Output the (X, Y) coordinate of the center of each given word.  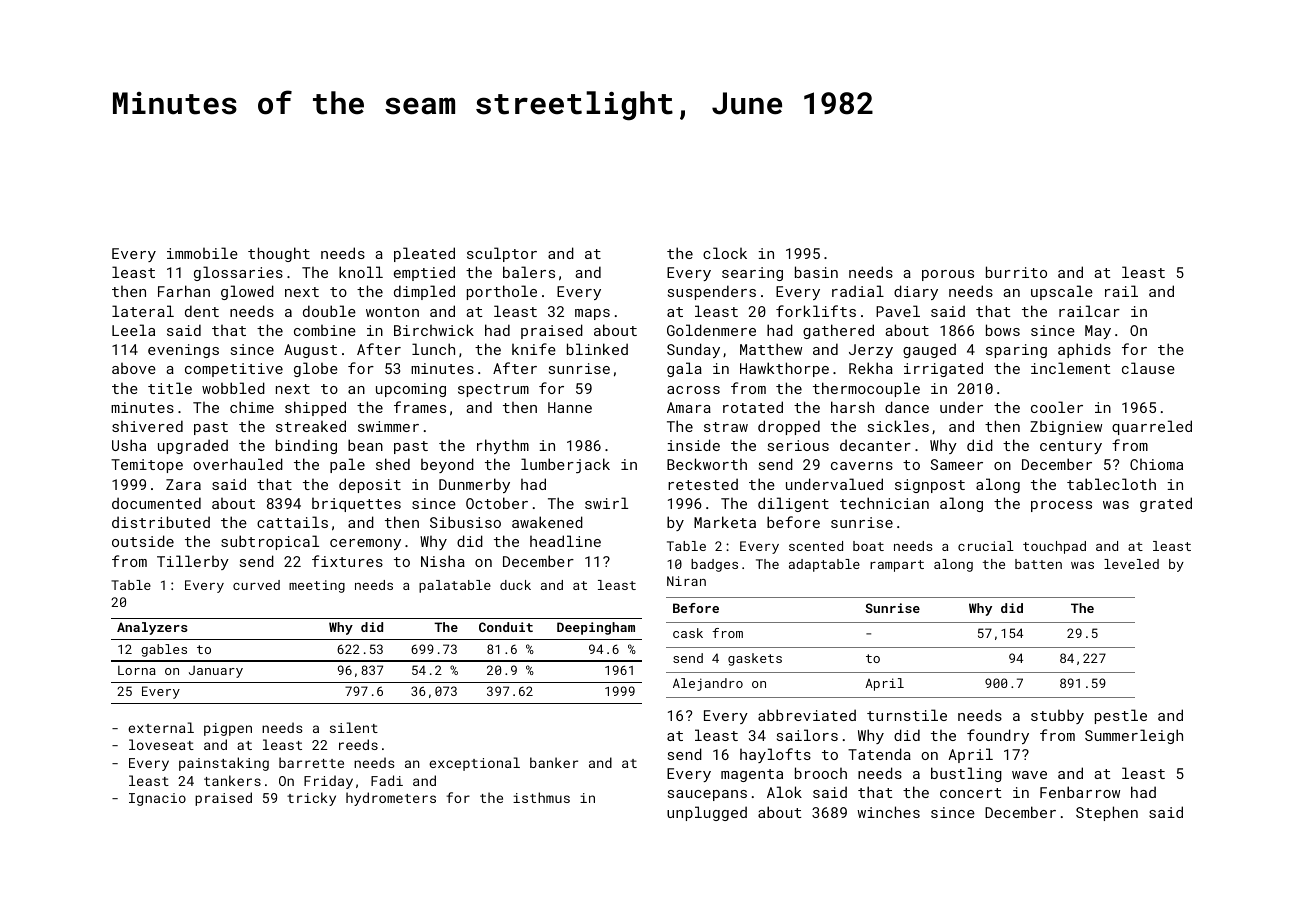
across (693, 390)
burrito (1016, 272)
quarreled (1152, 427)
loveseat (161, 744)
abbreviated (807, 715)
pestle (1121, 716)
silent (354, 727)
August (310, 351)
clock (725, 253)
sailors (807, 735)
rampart (897, 566)
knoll (361, 272)
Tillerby (193, 562)
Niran (686, 581)
